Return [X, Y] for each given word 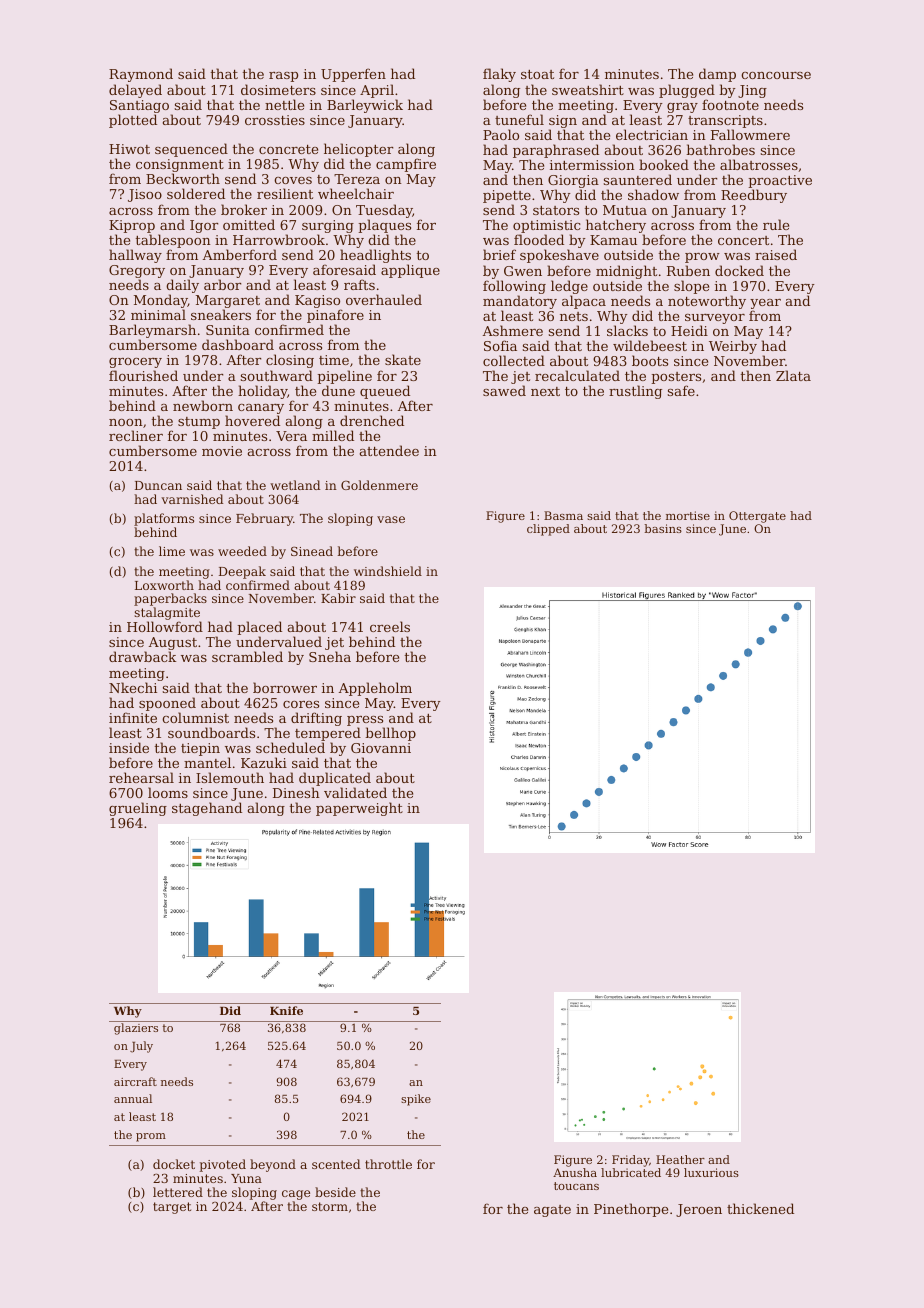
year [765, 304]
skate [403, 359]
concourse [776, 75]
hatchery [616, 227]
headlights [375, 256]
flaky [499, 75]
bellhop [390, 734]
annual [133, 1098]
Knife [286, 1010]
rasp [283, 77]
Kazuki [264, 762]
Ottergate [757, 517]
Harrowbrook [279, 239]
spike [416, 1100]
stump [199, 423]
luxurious [711, 1172]
